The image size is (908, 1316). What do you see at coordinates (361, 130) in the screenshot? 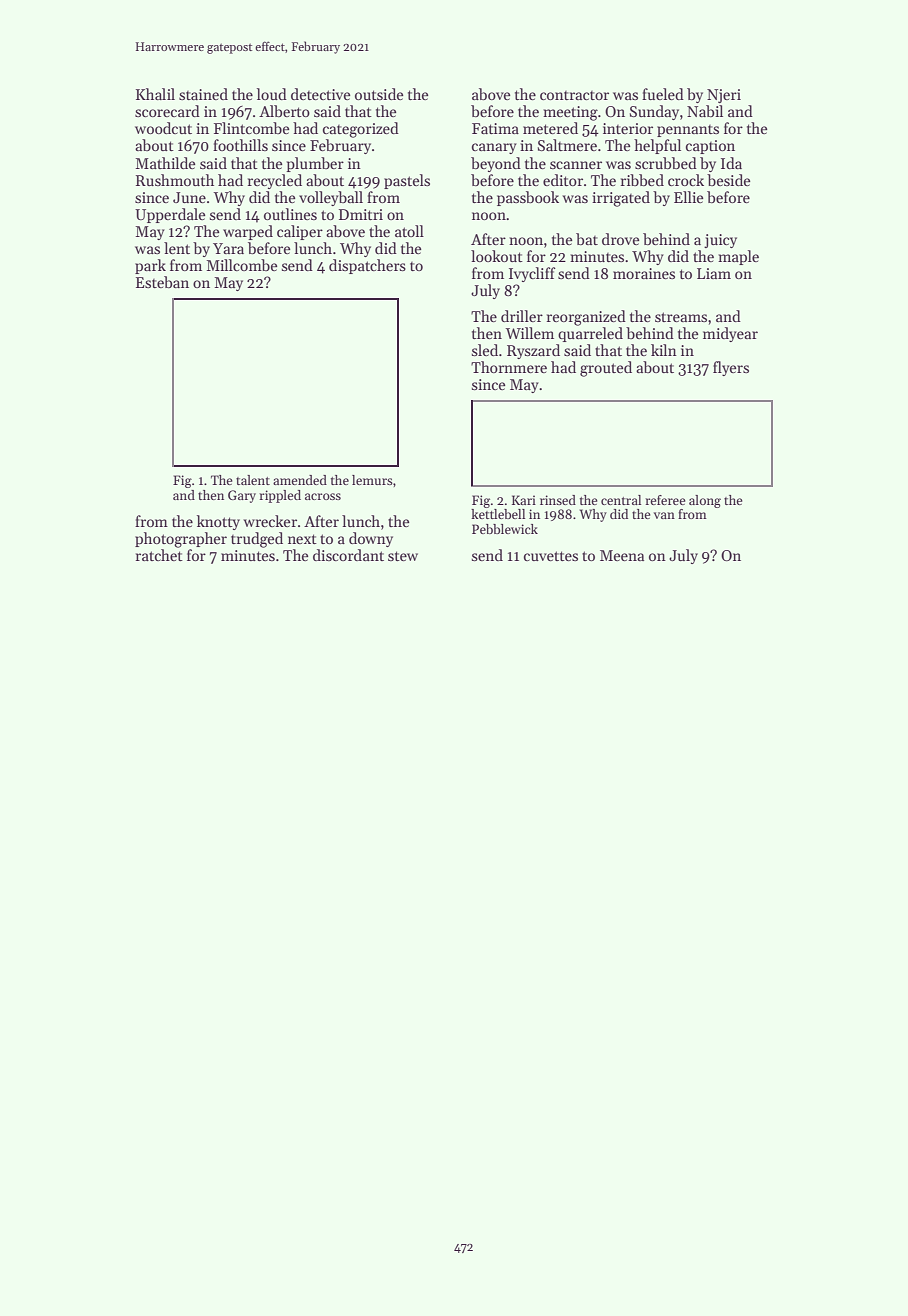
I see `categorized` at bounding box center [361, 130].
